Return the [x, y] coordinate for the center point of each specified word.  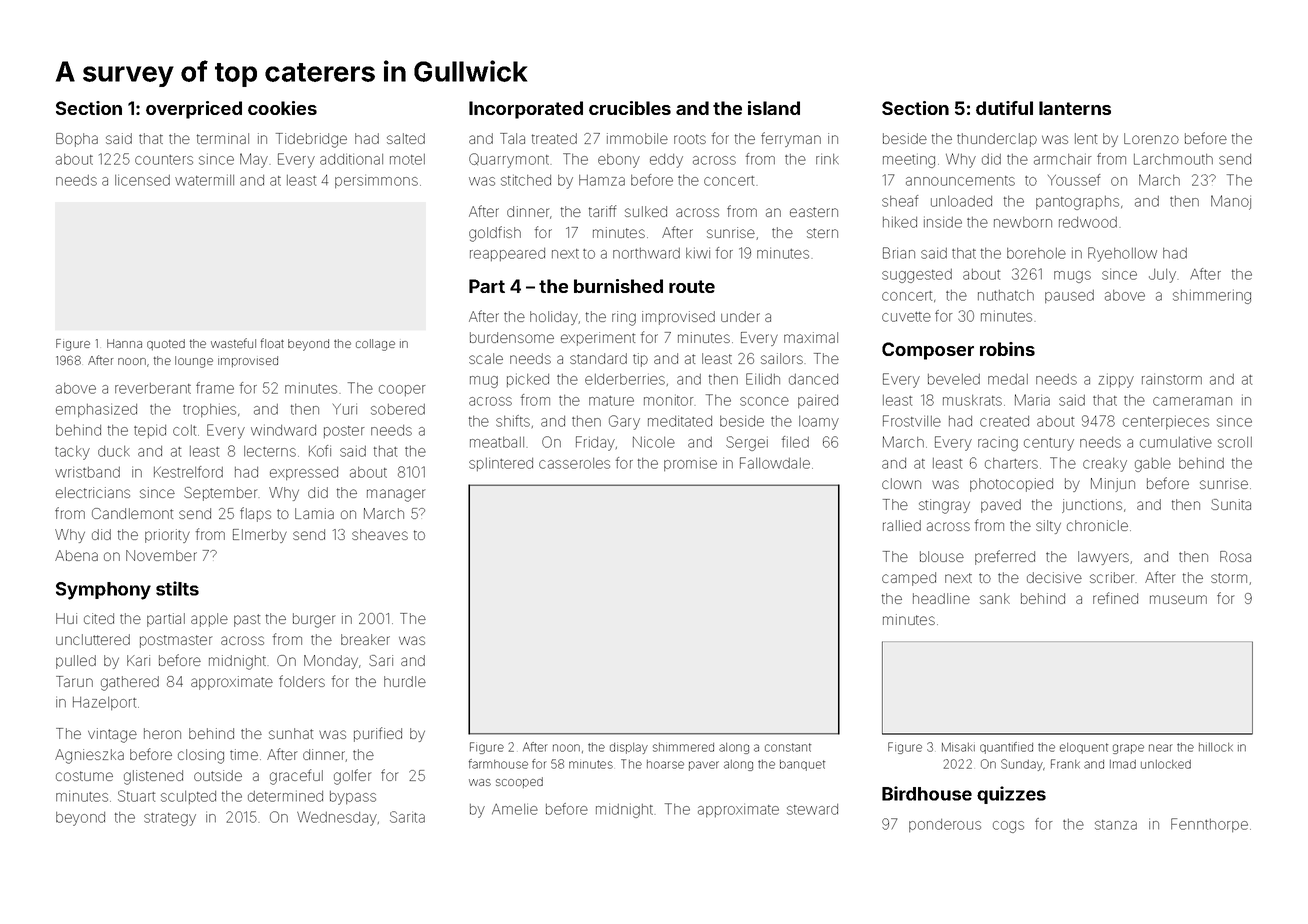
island [774, 108]
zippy [1116, 380]
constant [788, 747]
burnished [618, 286]
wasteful [233, 343]
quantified [1006, 748]
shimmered [683, 747]
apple [209, 620]
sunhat [291, 733]
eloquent [1084, 748]
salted [406, 138]
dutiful [1004, 108]
